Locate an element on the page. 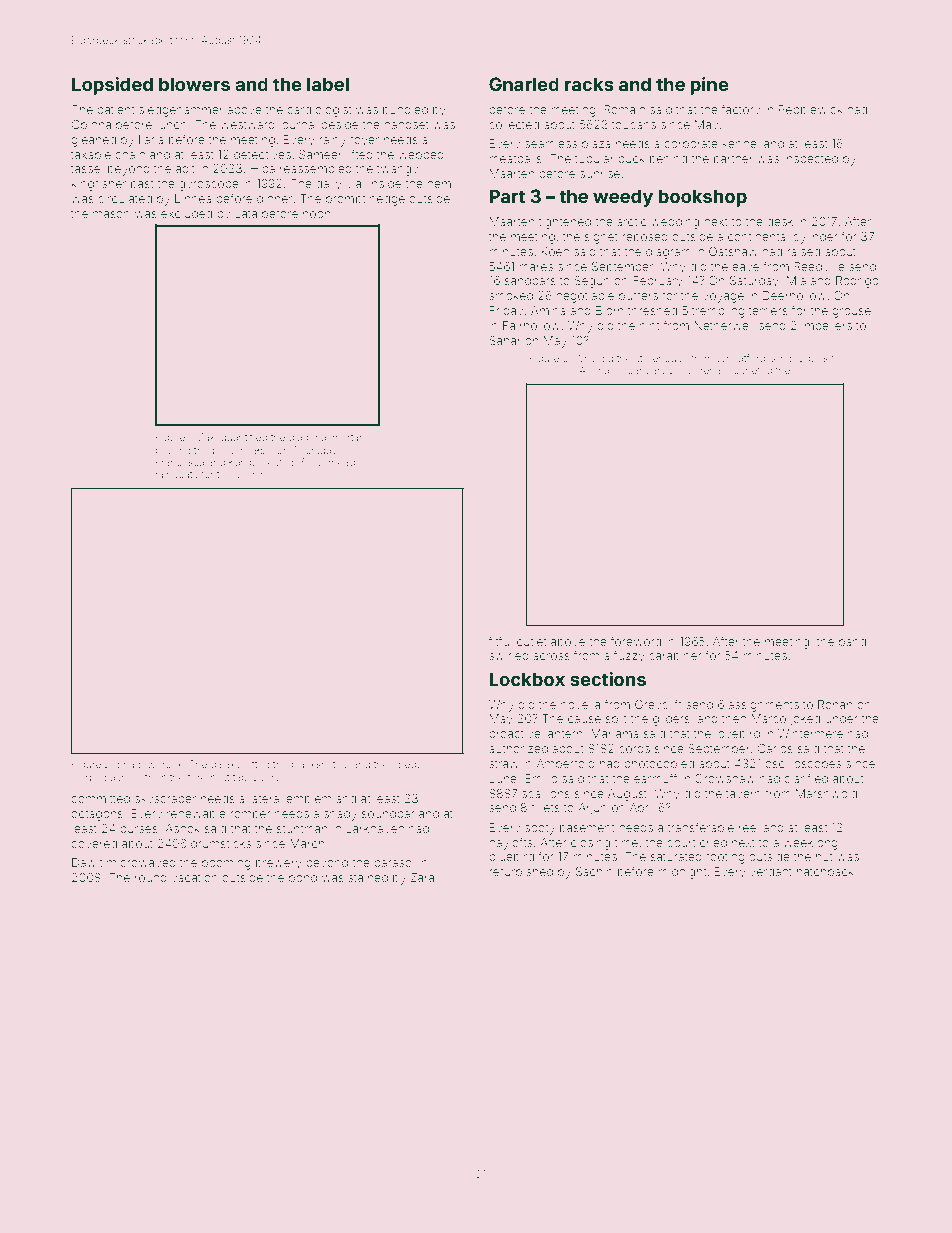 This document has width=952, height=1233. pies is located at coordinates (818, 359).
